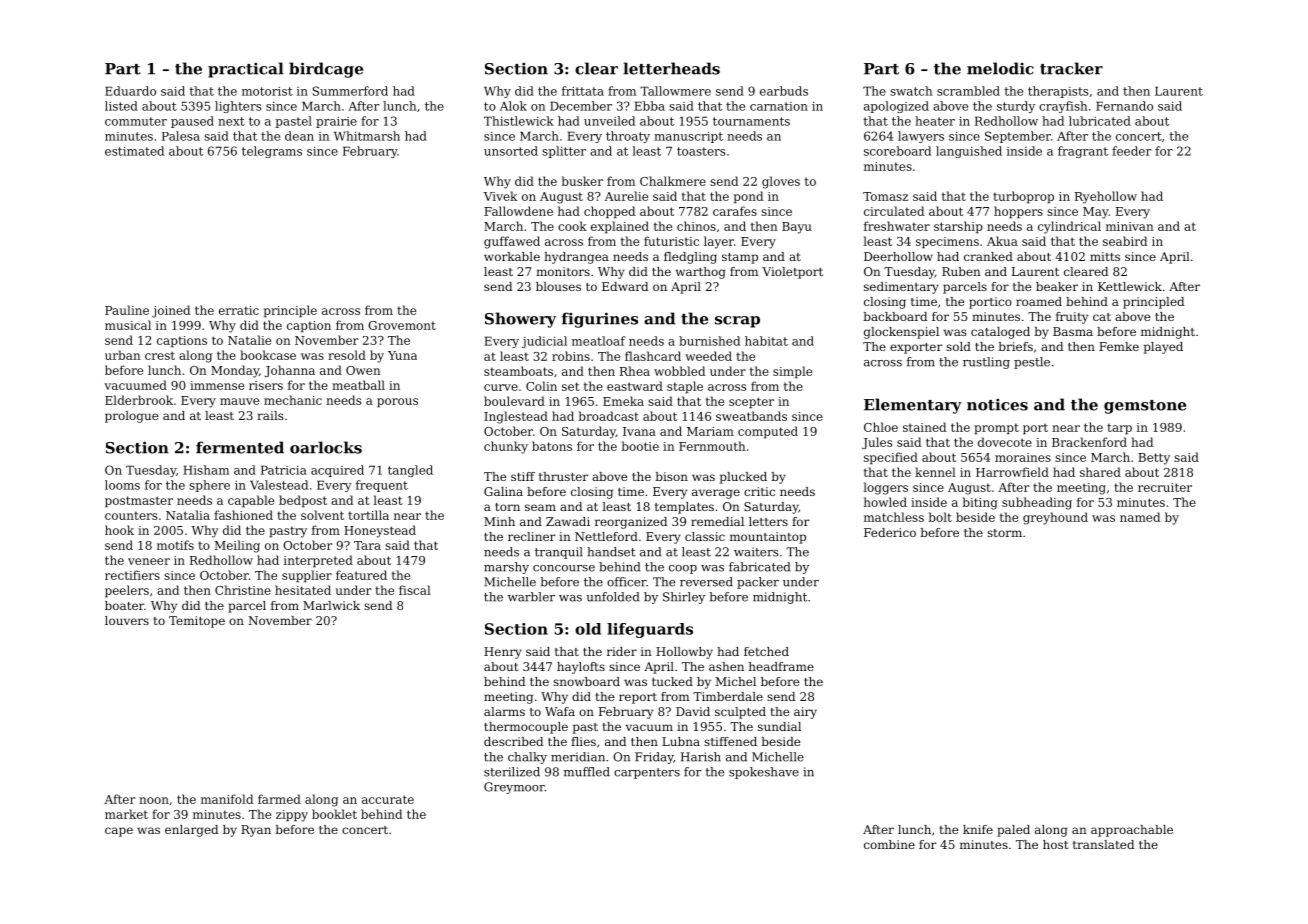 The height and width of the screenshot is (924, 1308). I want to click on Colin, so click(541, 386).
